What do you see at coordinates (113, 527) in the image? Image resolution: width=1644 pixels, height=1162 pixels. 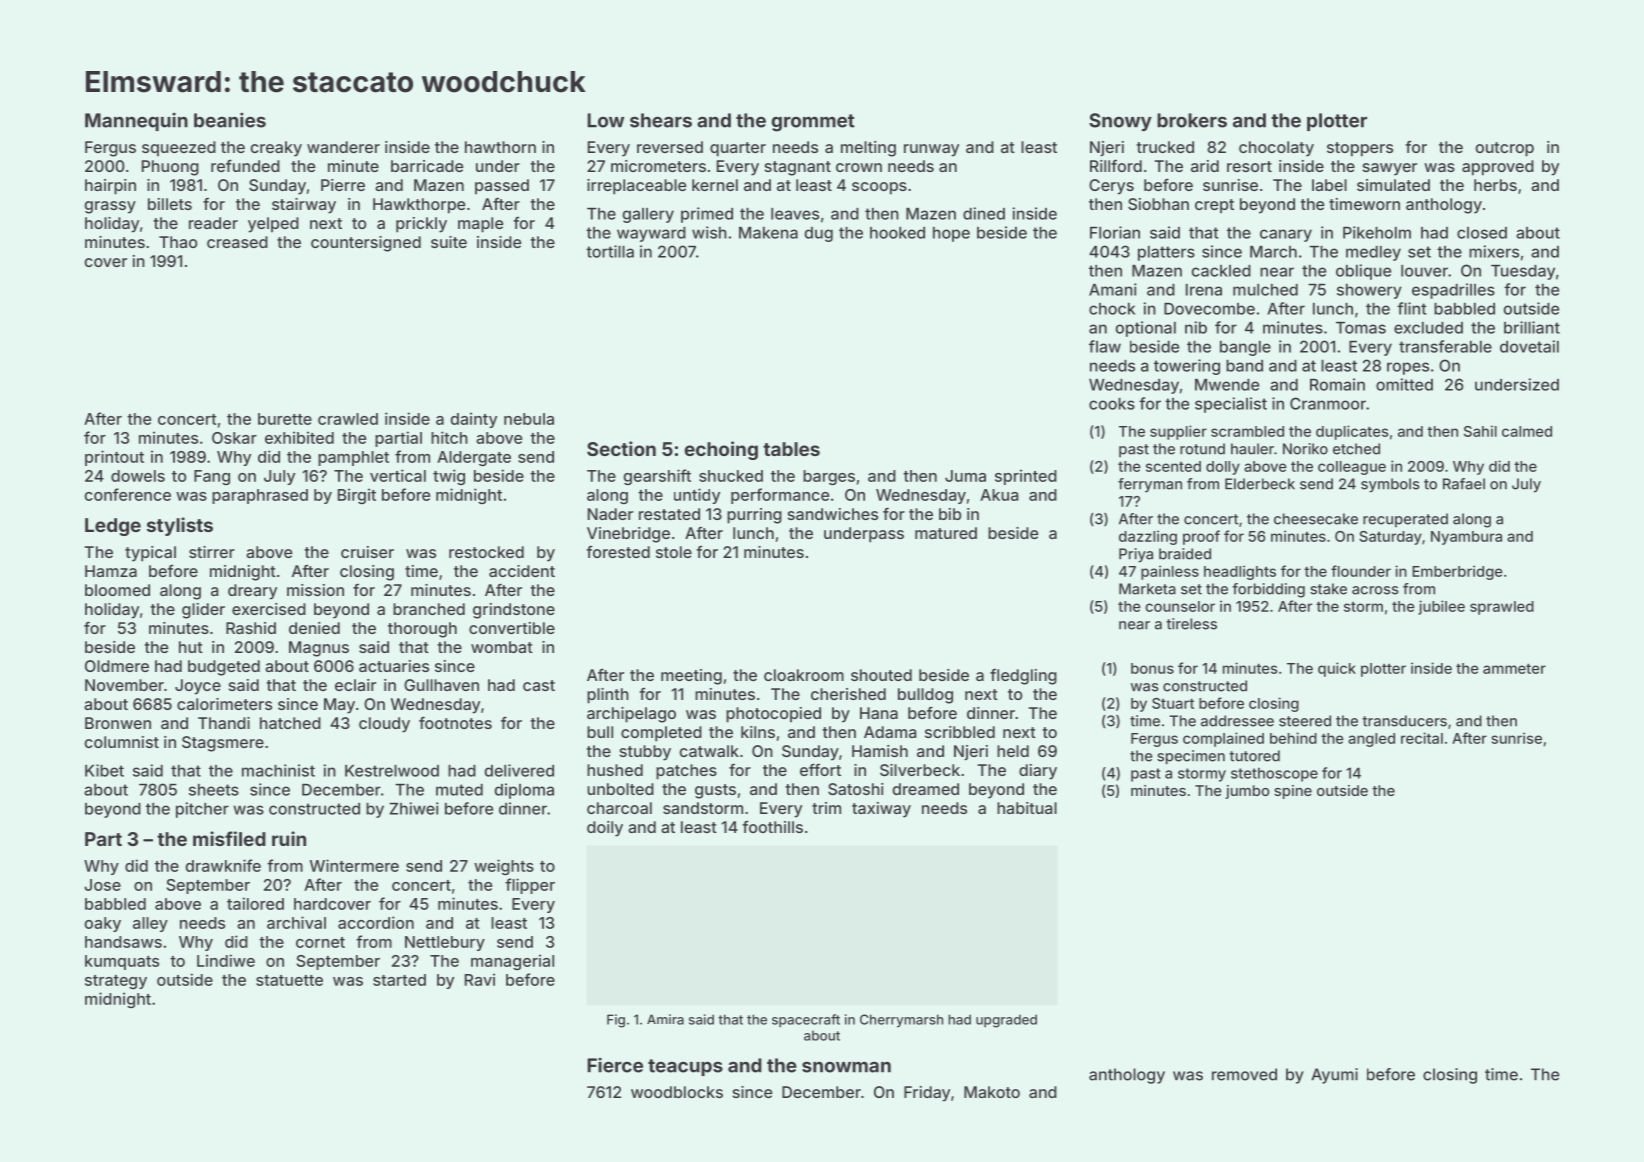 I see `Ledge` at bounding box center [113, 527].
